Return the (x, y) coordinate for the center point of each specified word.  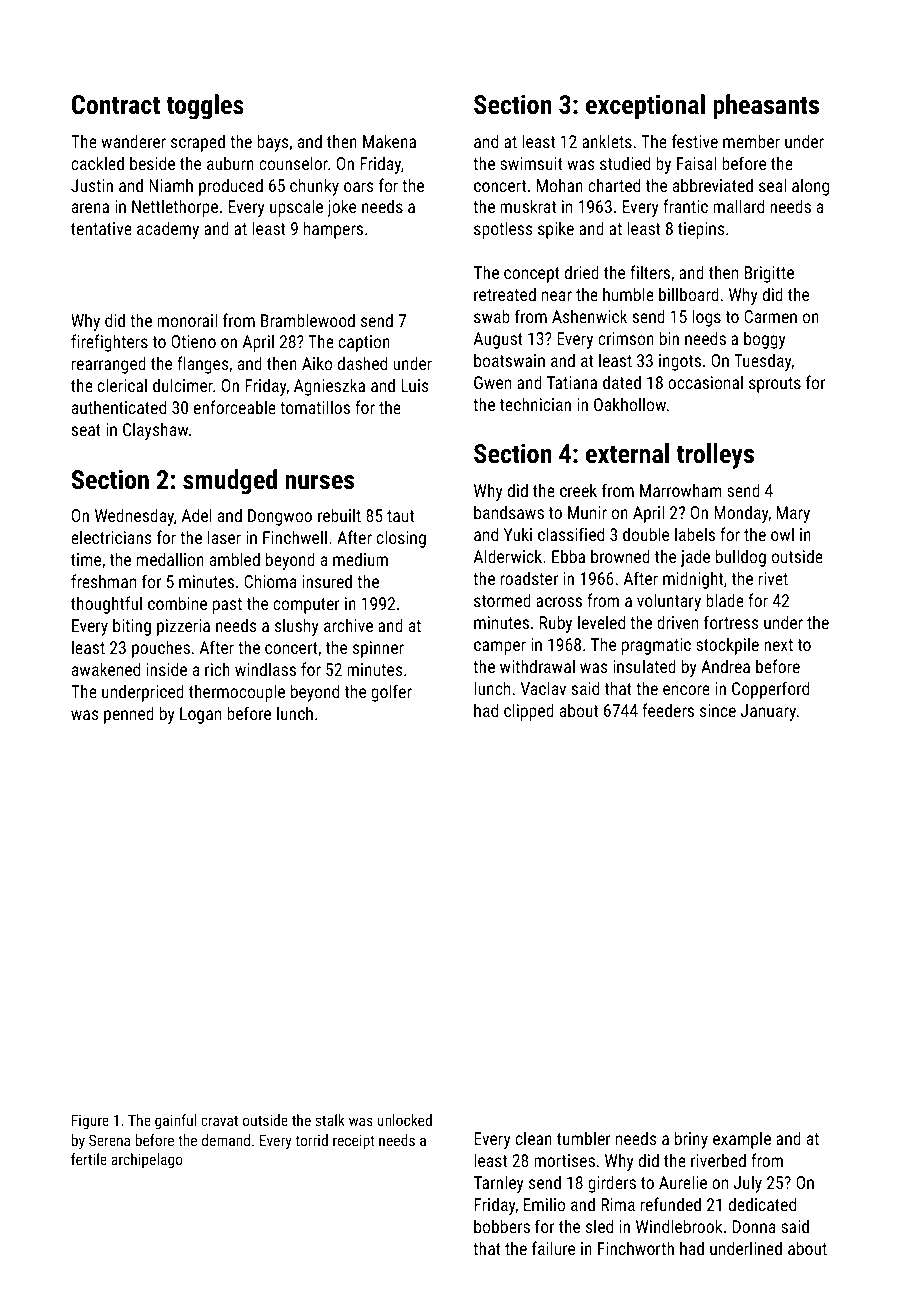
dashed (362, 363)
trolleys (715, 456)
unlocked (404, 1120)
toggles (205, 107)
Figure (90, 1122)
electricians (111, 537)
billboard (689, 294)
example (742, 1140)
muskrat (528, 206)
